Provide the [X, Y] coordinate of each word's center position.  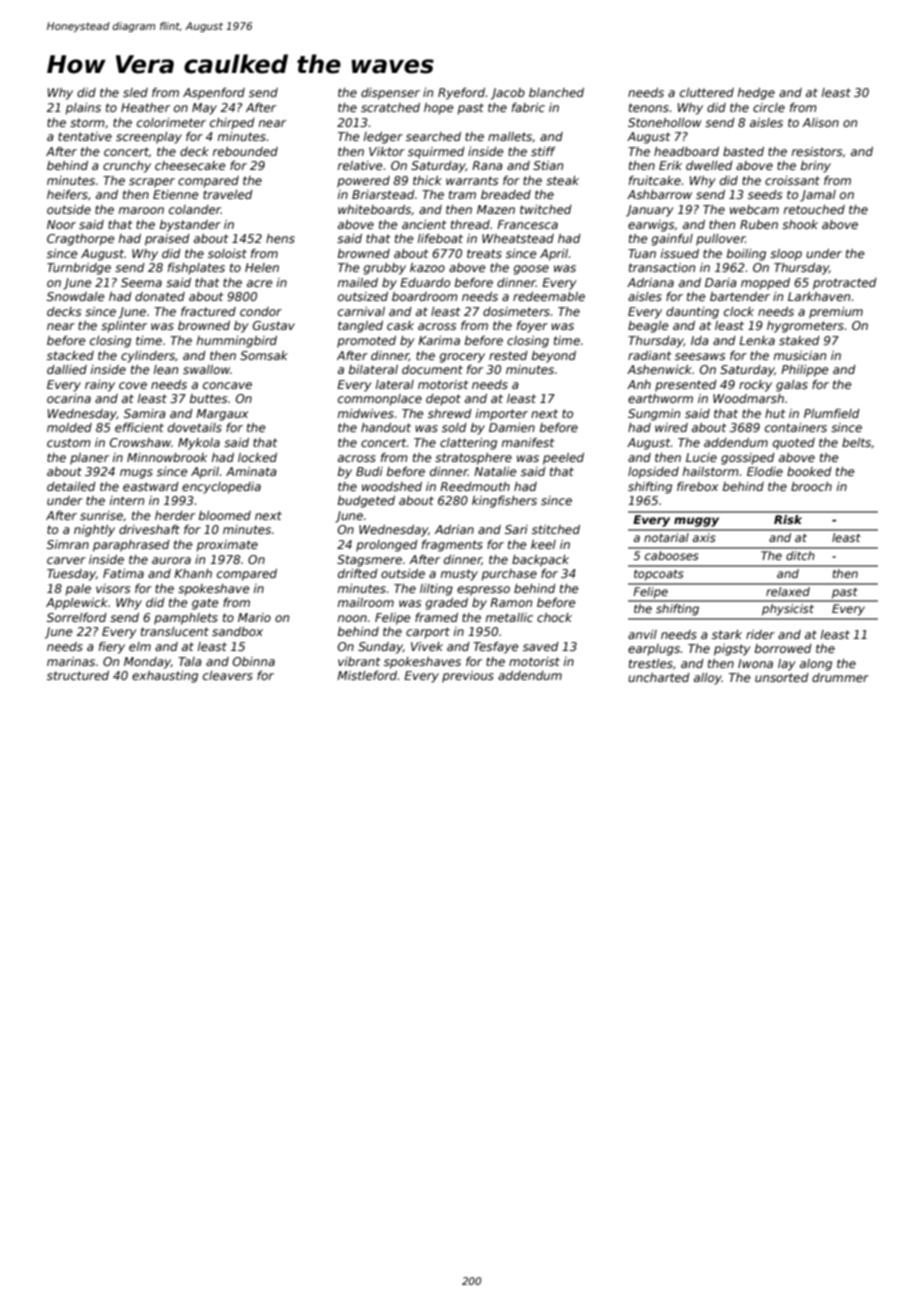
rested [508, 355]
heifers [67, 194]
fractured [208, 311]
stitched [556, 529]
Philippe [805, 371]
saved [541, 646]
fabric [528, 107]
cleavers [228, 675]
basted [743, 151]
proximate [227, 546]
